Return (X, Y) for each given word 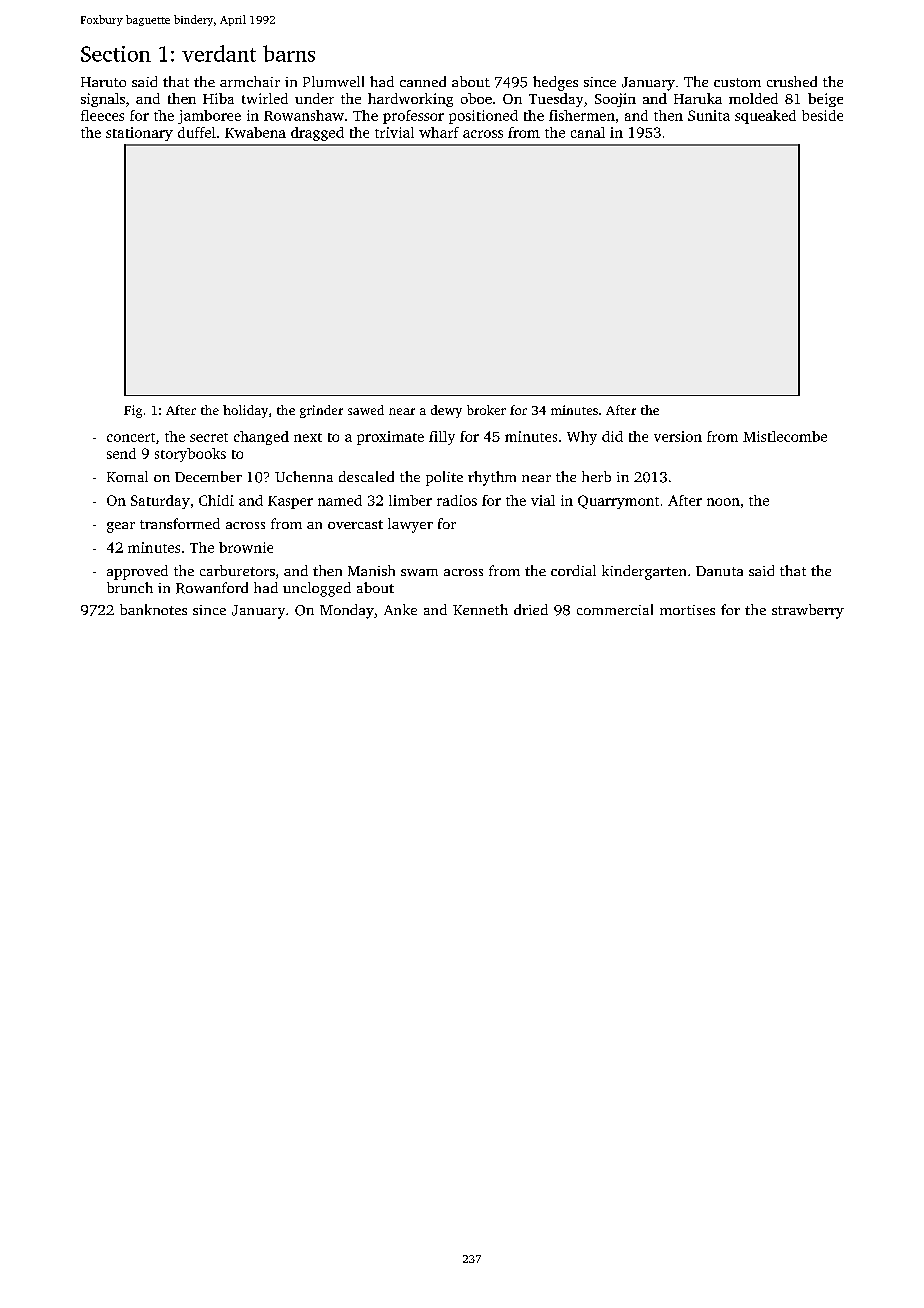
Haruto (103, 82)
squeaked (765, 117)
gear (121, 527)
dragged (317, 134)
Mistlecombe (785, 436)
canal (588, 132)
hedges (555, 83)
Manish (371, 570)
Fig (133, 411)
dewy (446, 411)
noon (723, 502)
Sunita (709, 115)
